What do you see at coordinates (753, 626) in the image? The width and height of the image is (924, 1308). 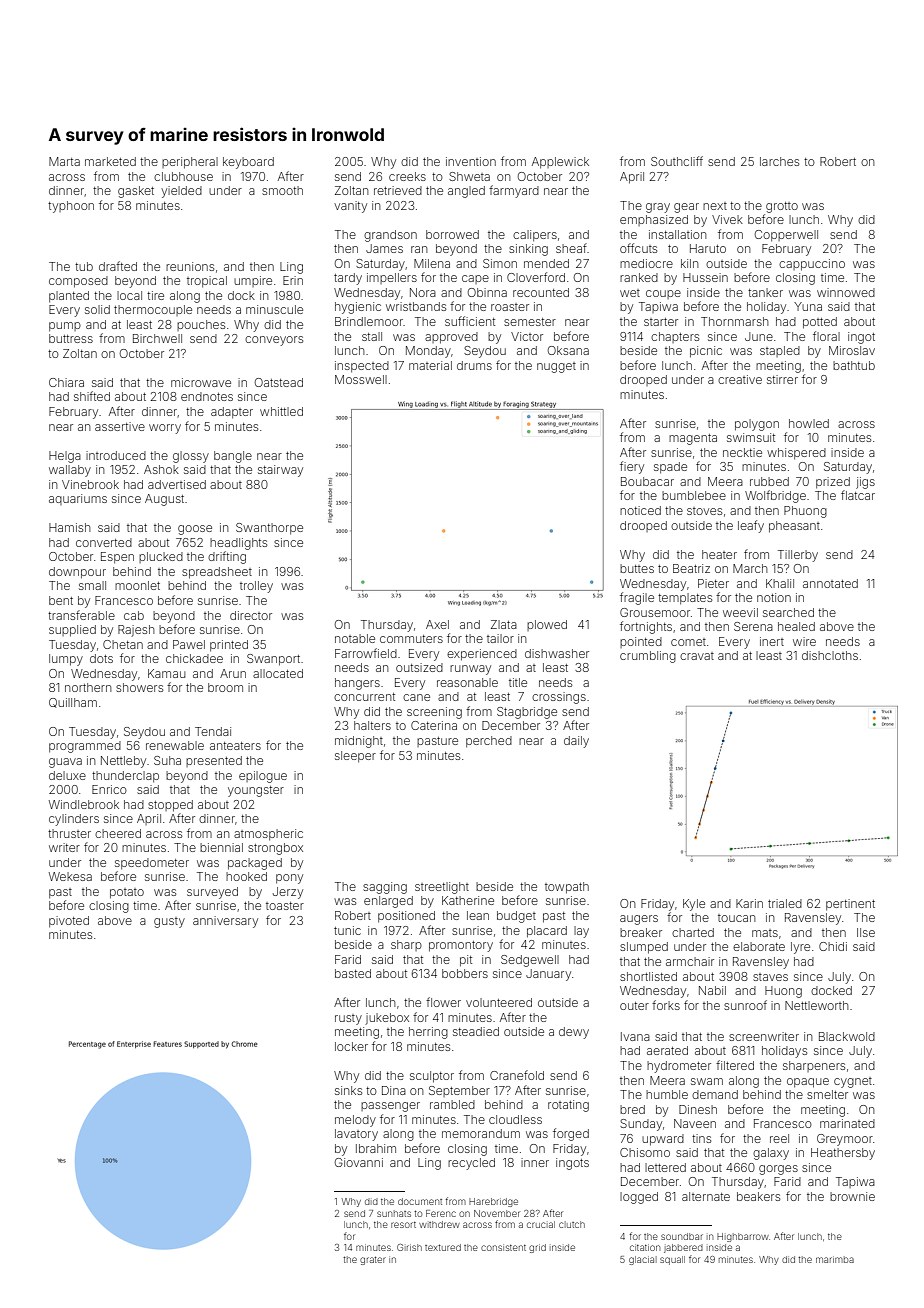 I see `Serena` at bounding box center [753, 626].
